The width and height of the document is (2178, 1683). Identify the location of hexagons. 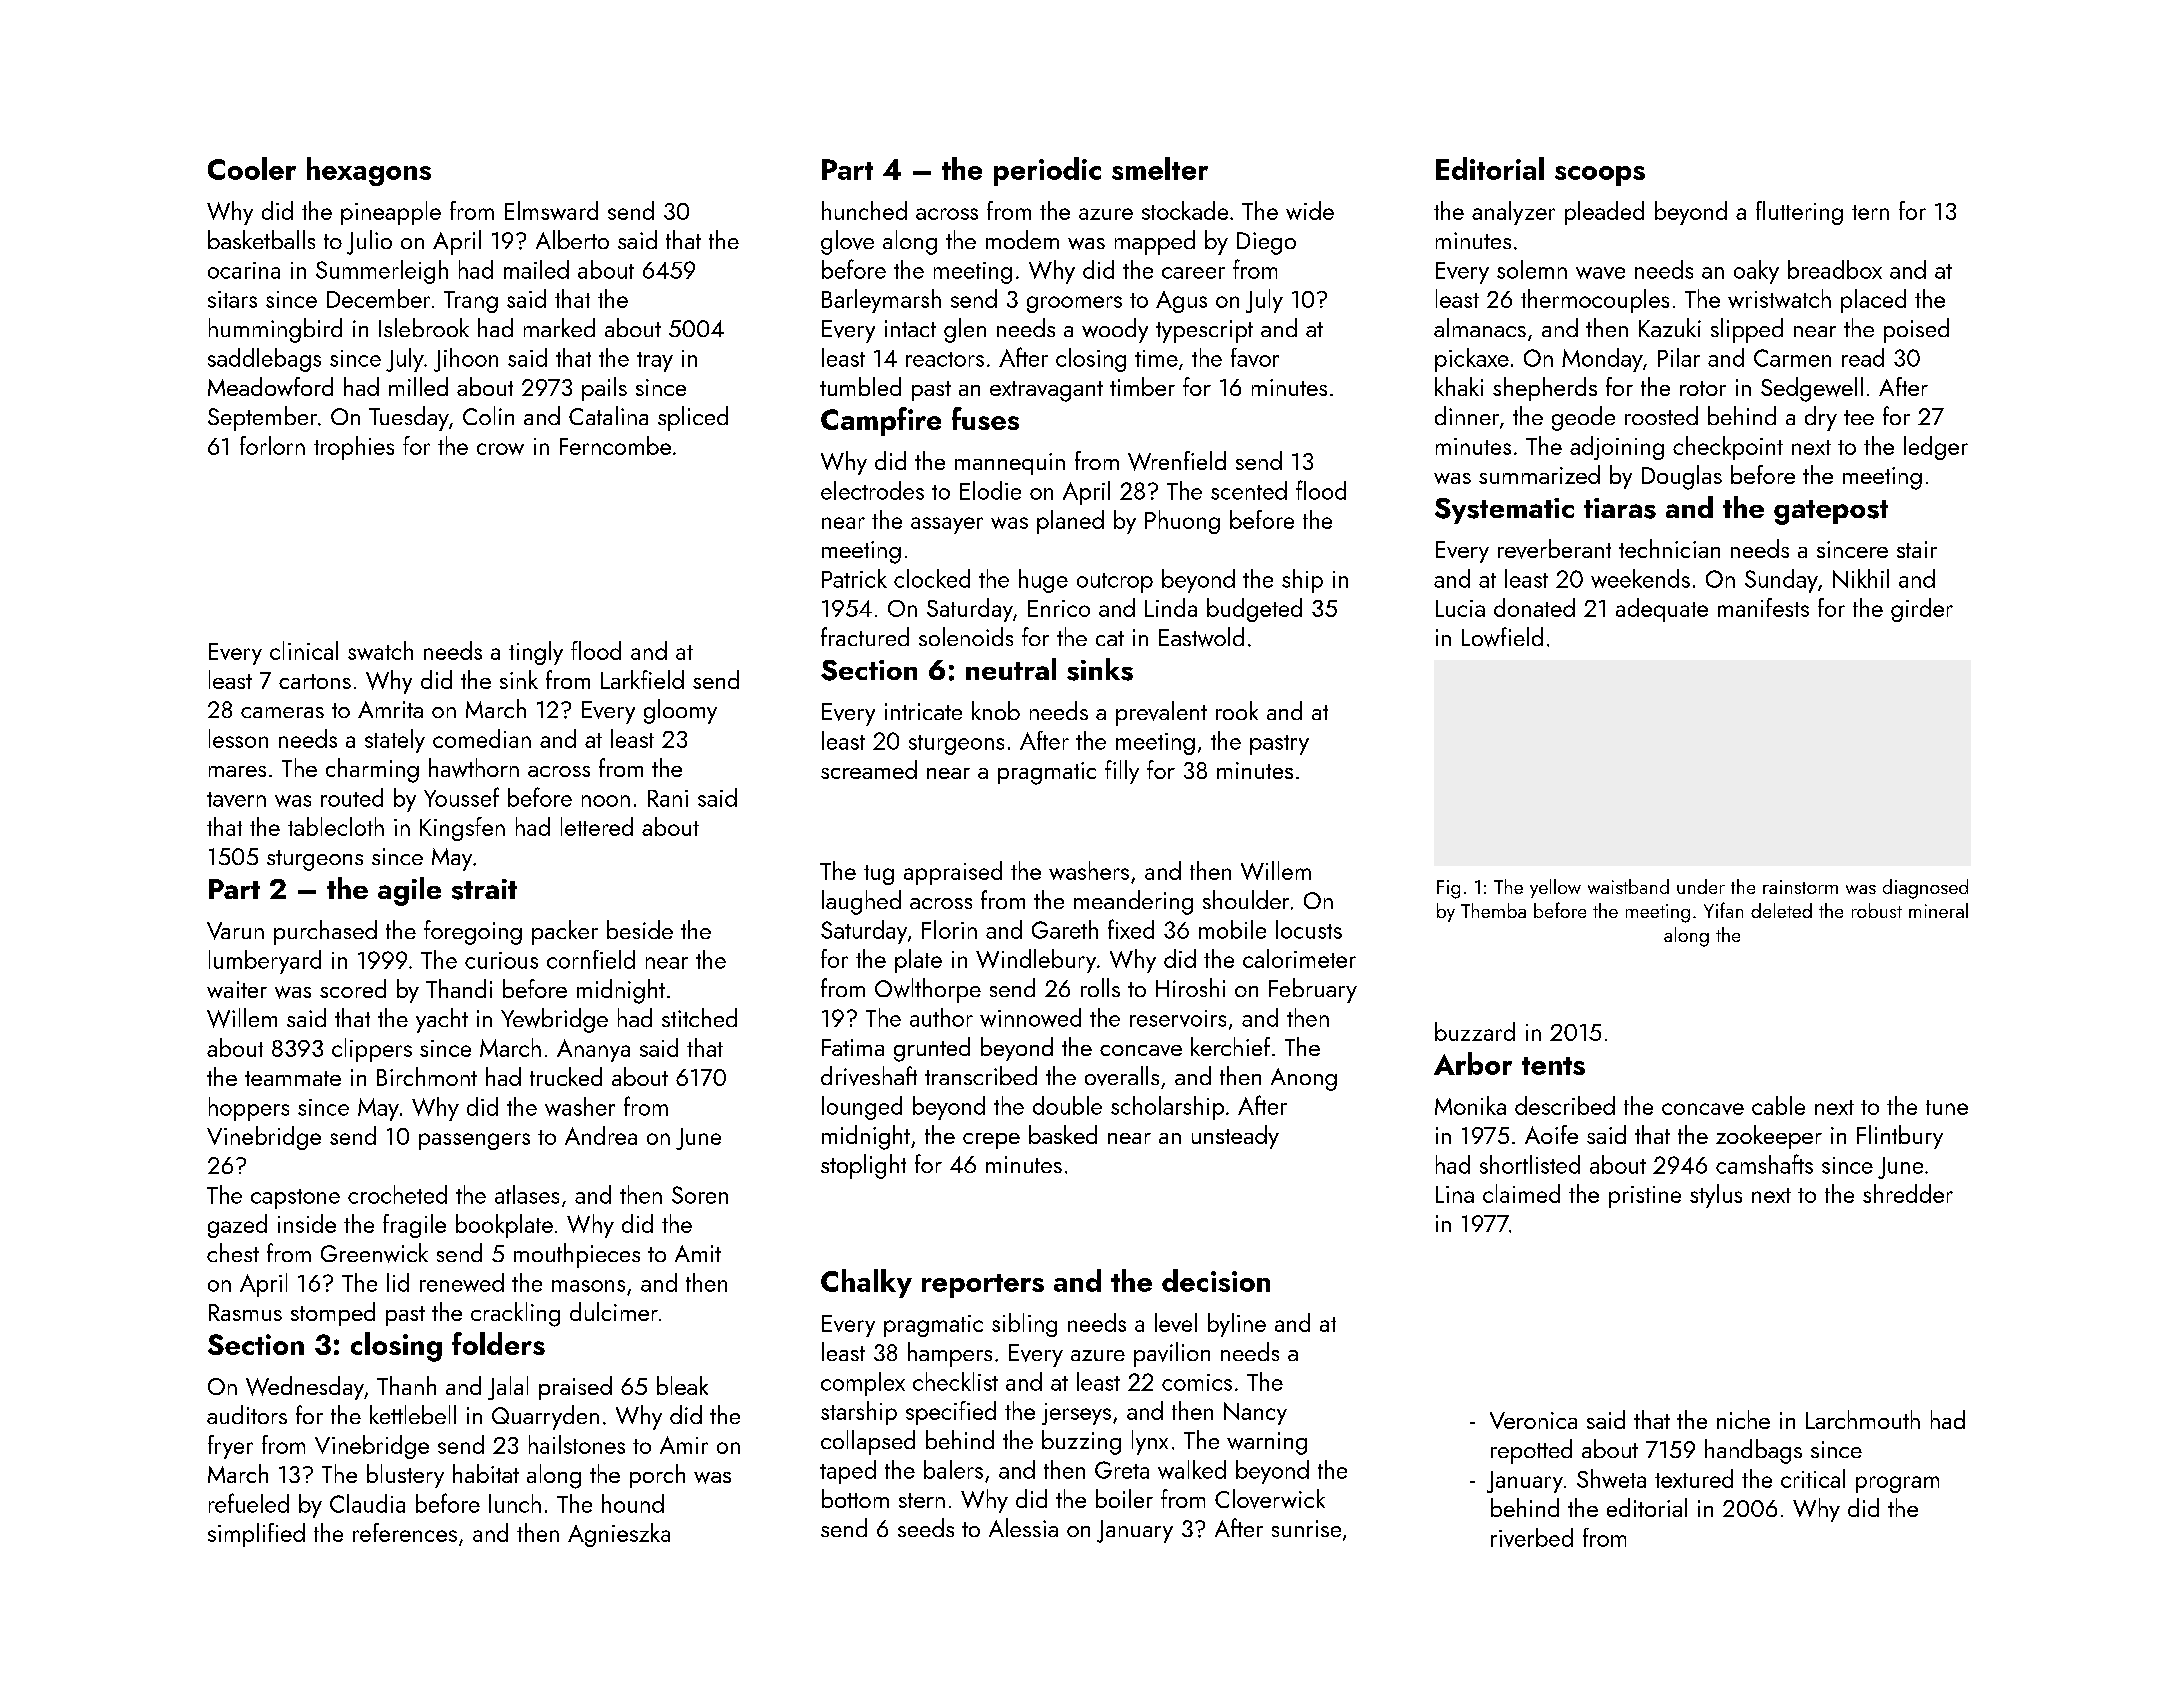
(369, 171).
